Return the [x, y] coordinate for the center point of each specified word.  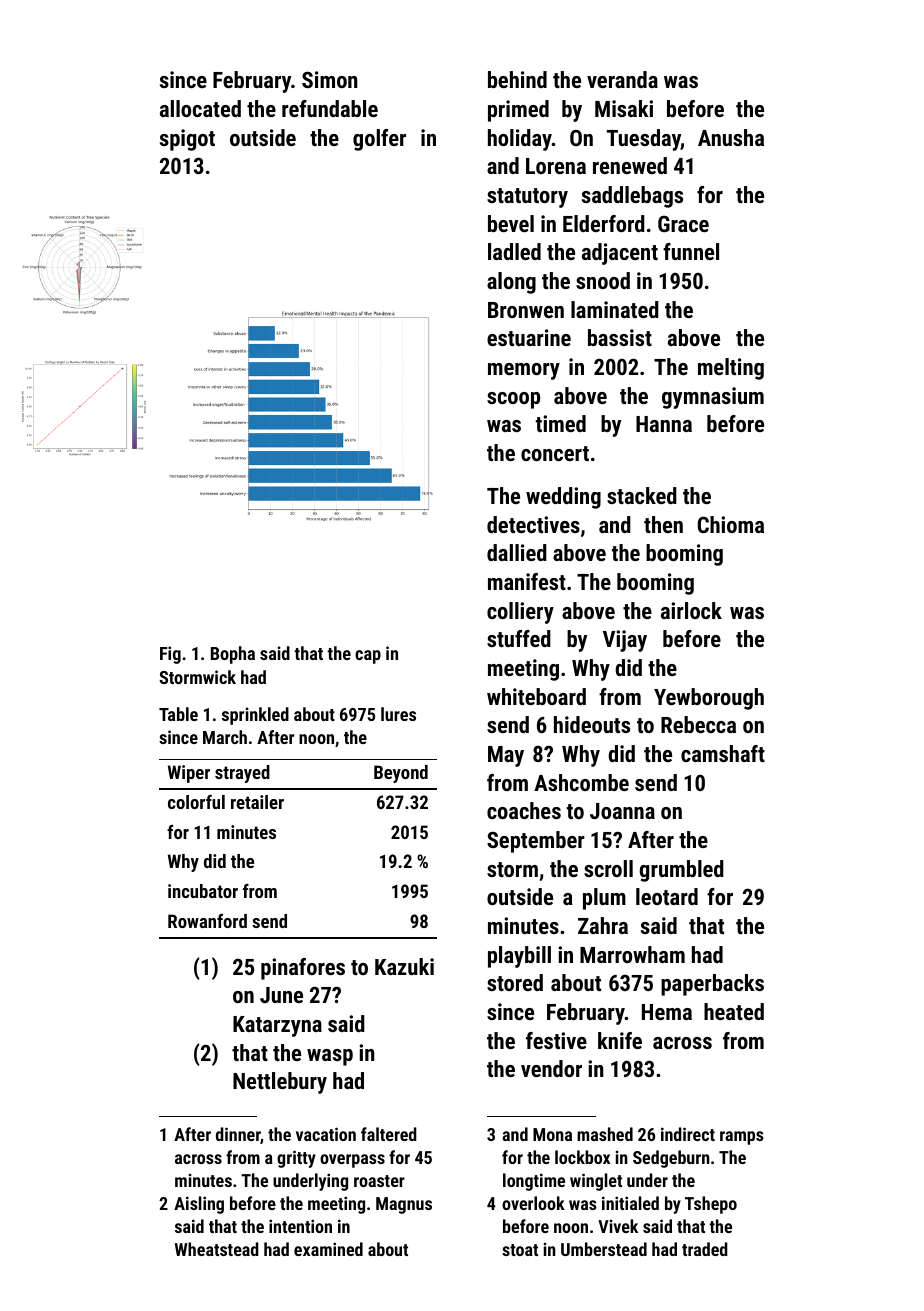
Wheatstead [217, 1249]
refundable [330, 108]
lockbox [582, 1157]
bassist [620, 337]
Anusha [731, 137]
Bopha [233, 655]
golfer [379, 140]
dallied [517, 552]
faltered [389, 1134]
